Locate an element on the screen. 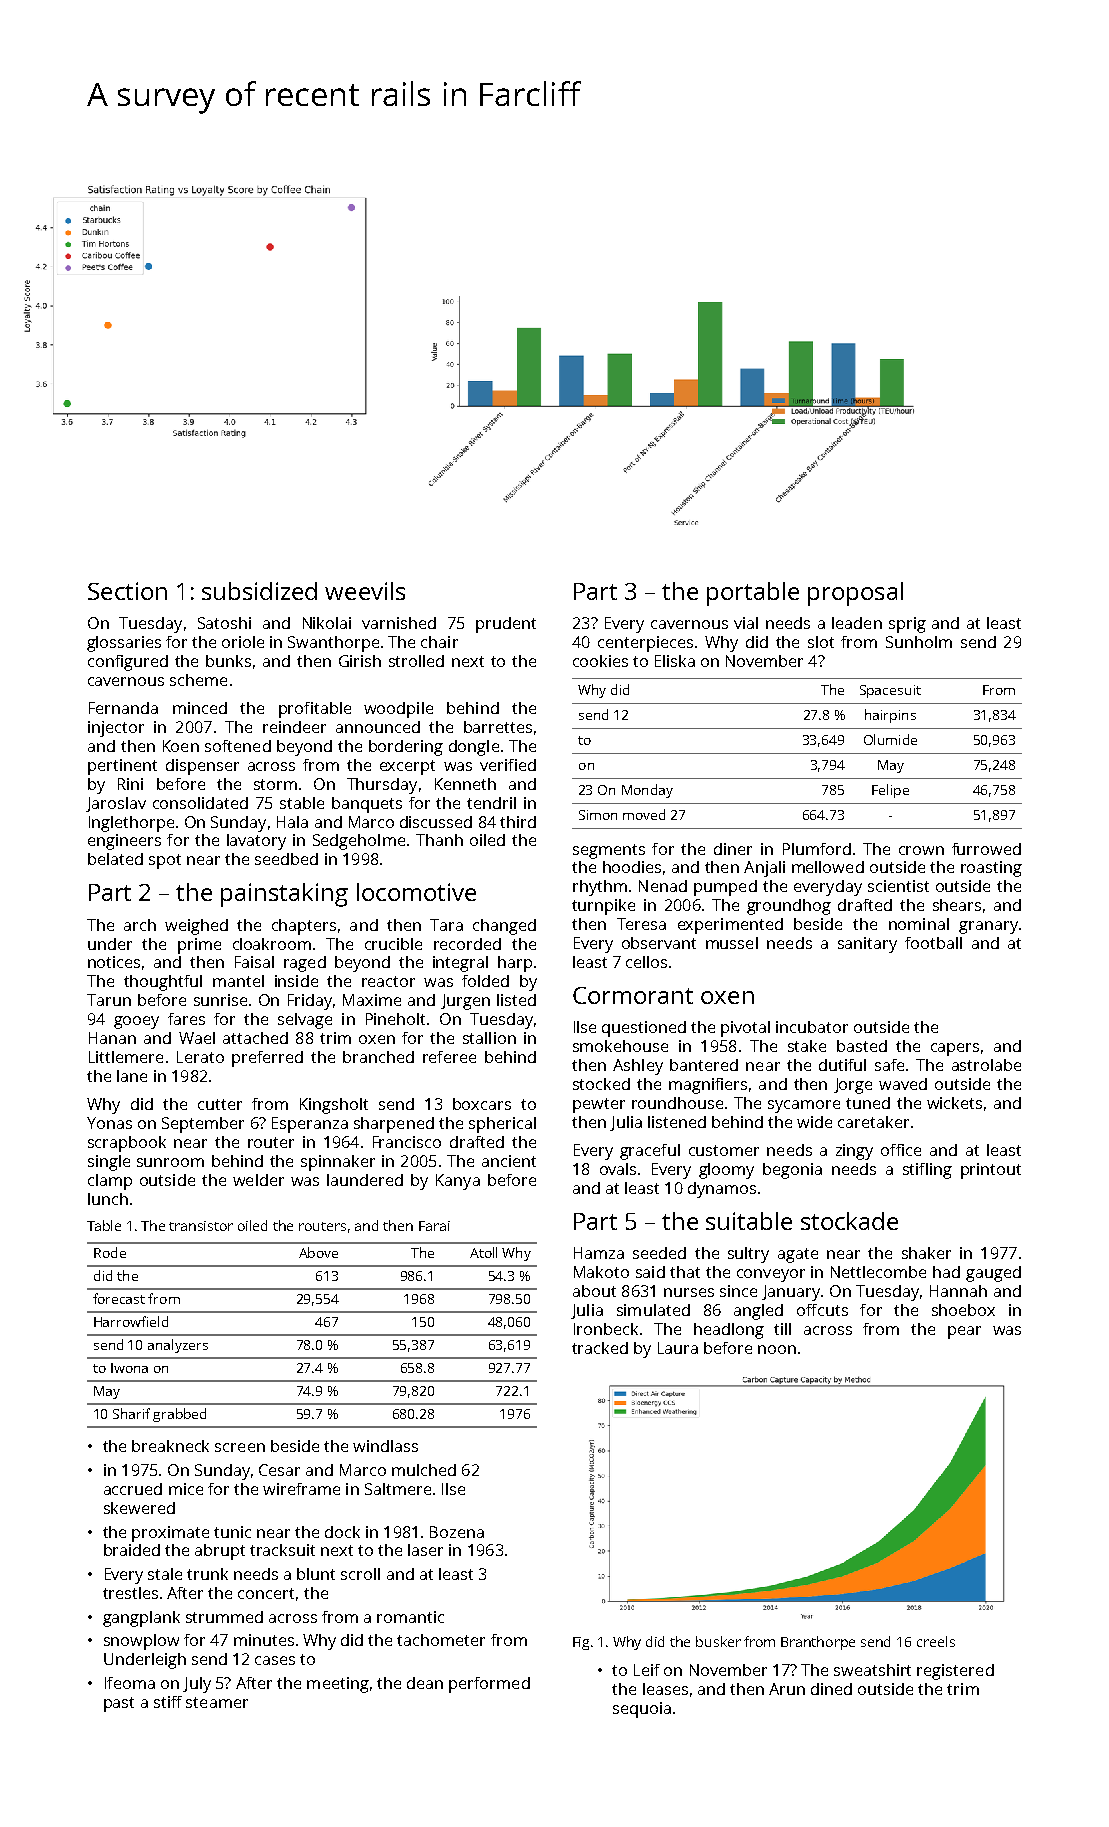  accrued is located at coordinates (133, 1489).
